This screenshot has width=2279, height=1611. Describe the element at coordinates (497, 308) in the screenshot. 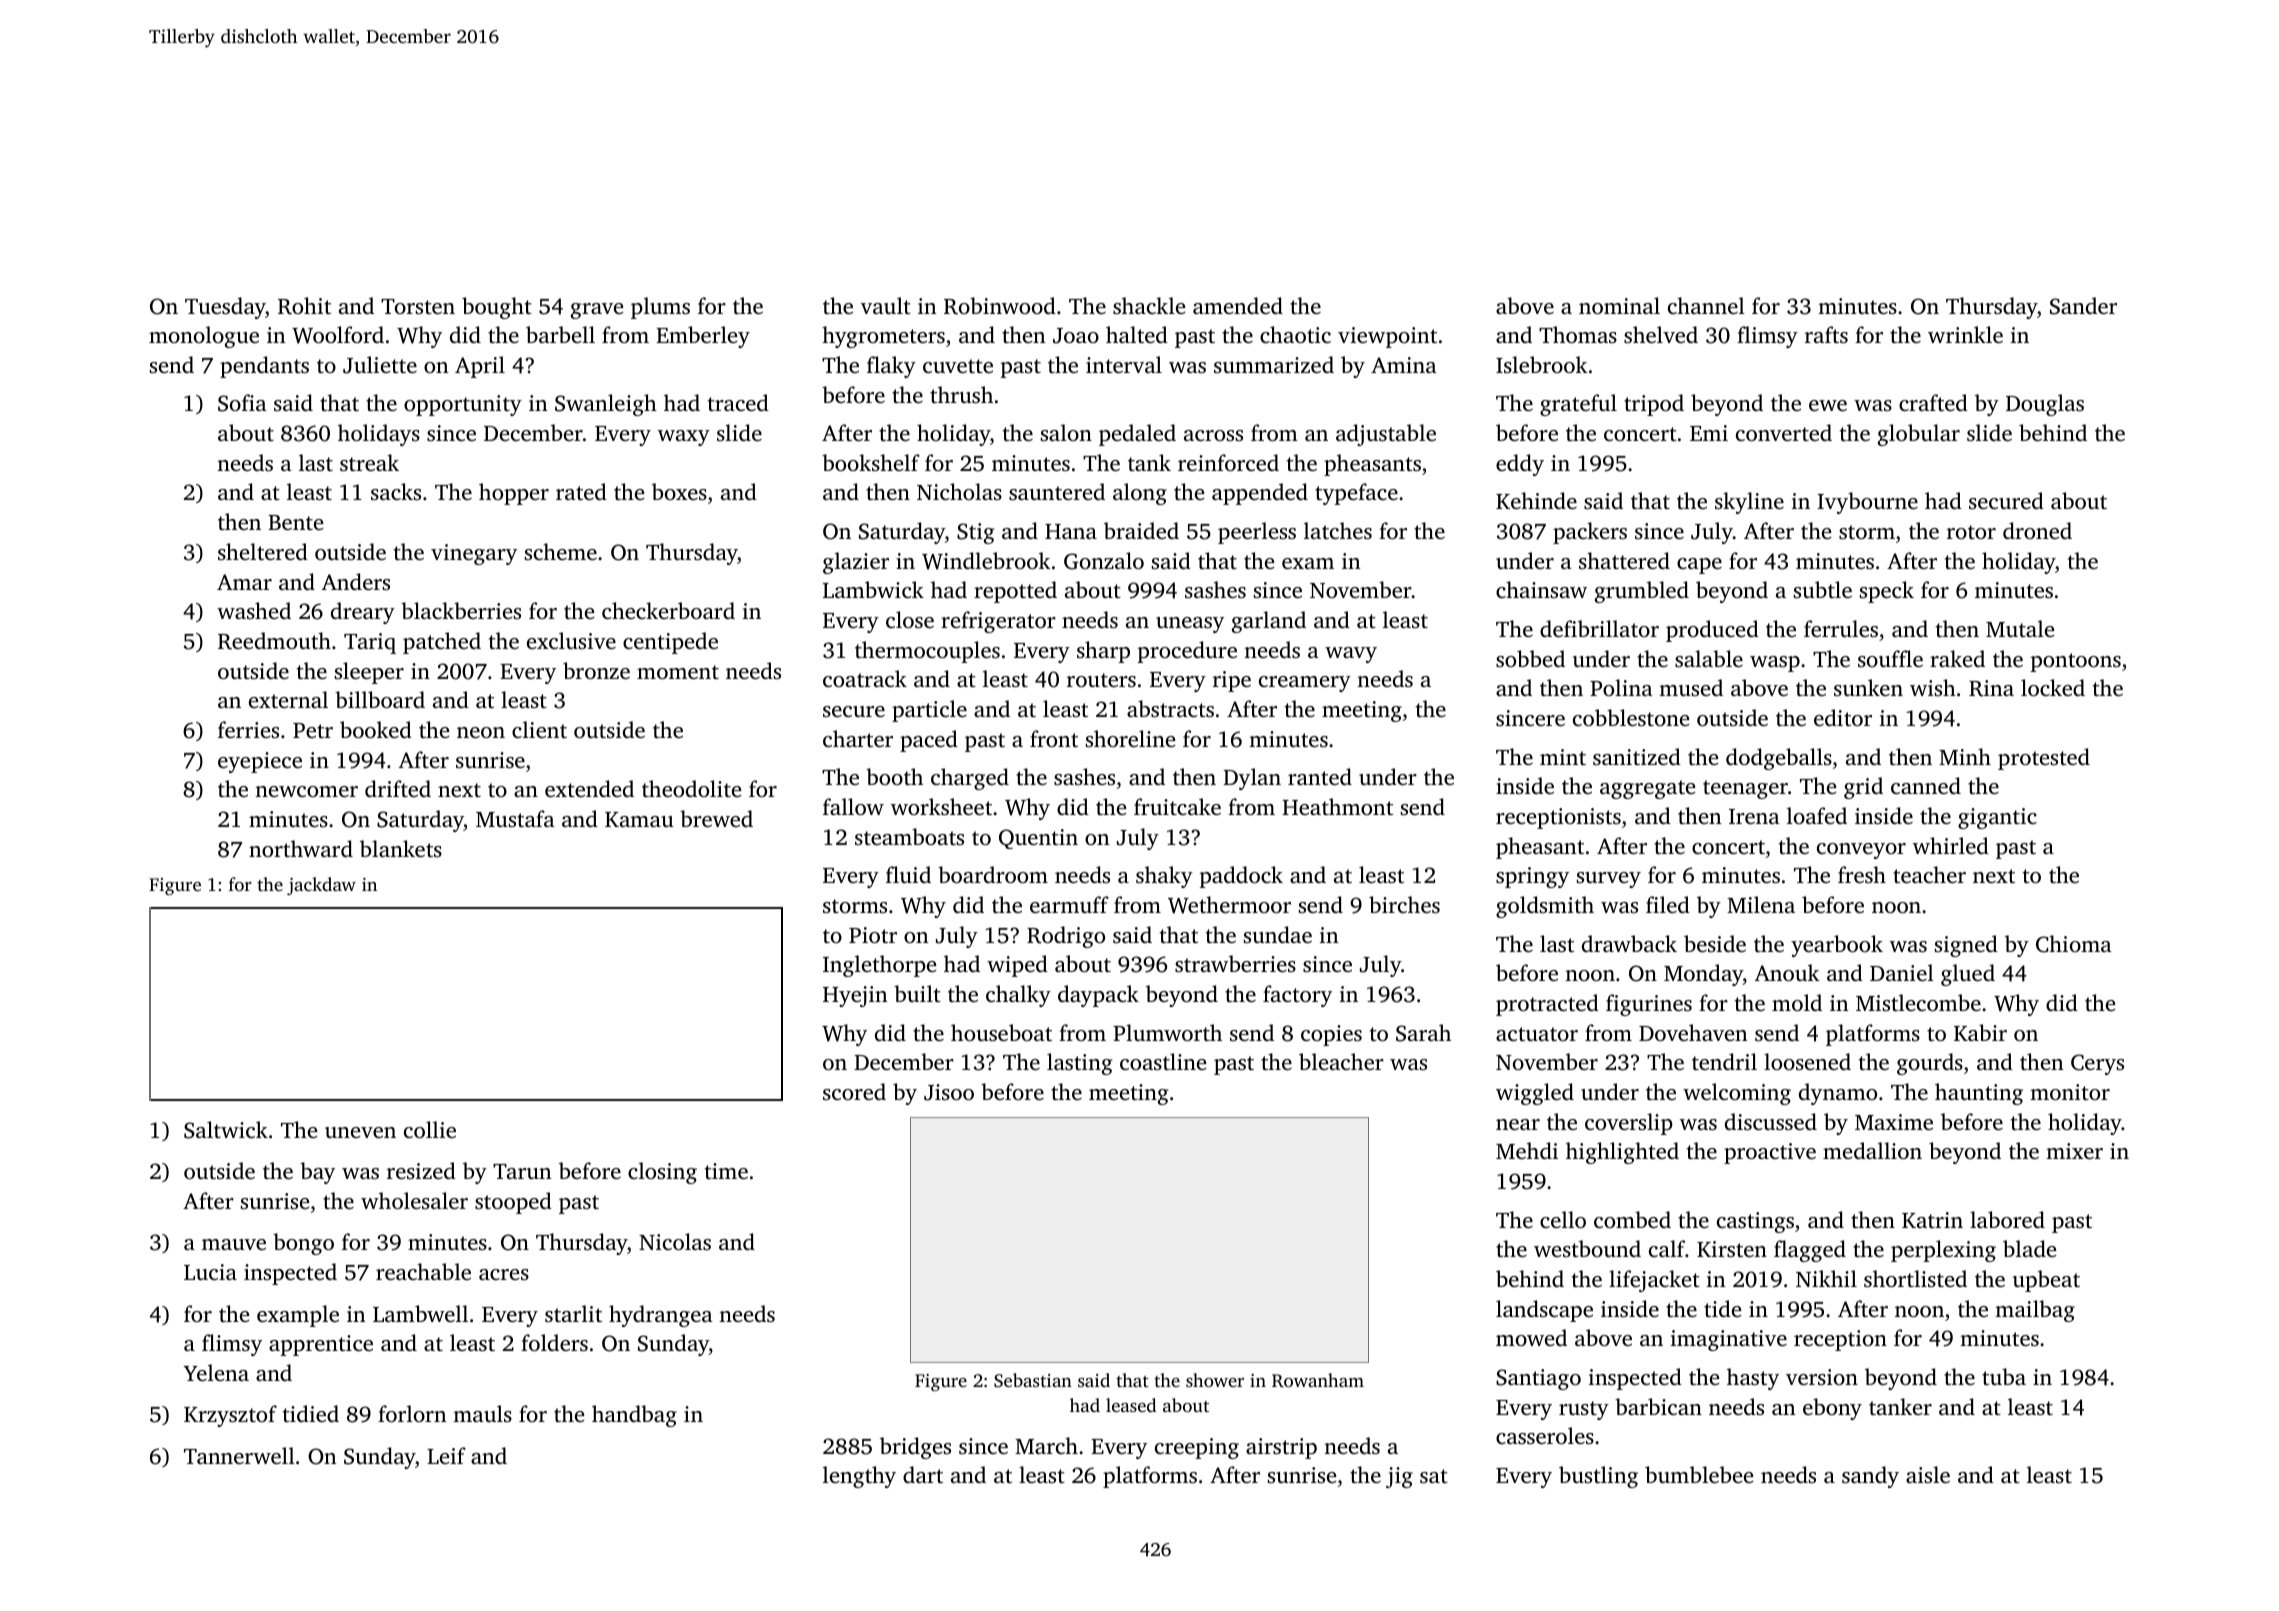

I see `bought` at that location.
